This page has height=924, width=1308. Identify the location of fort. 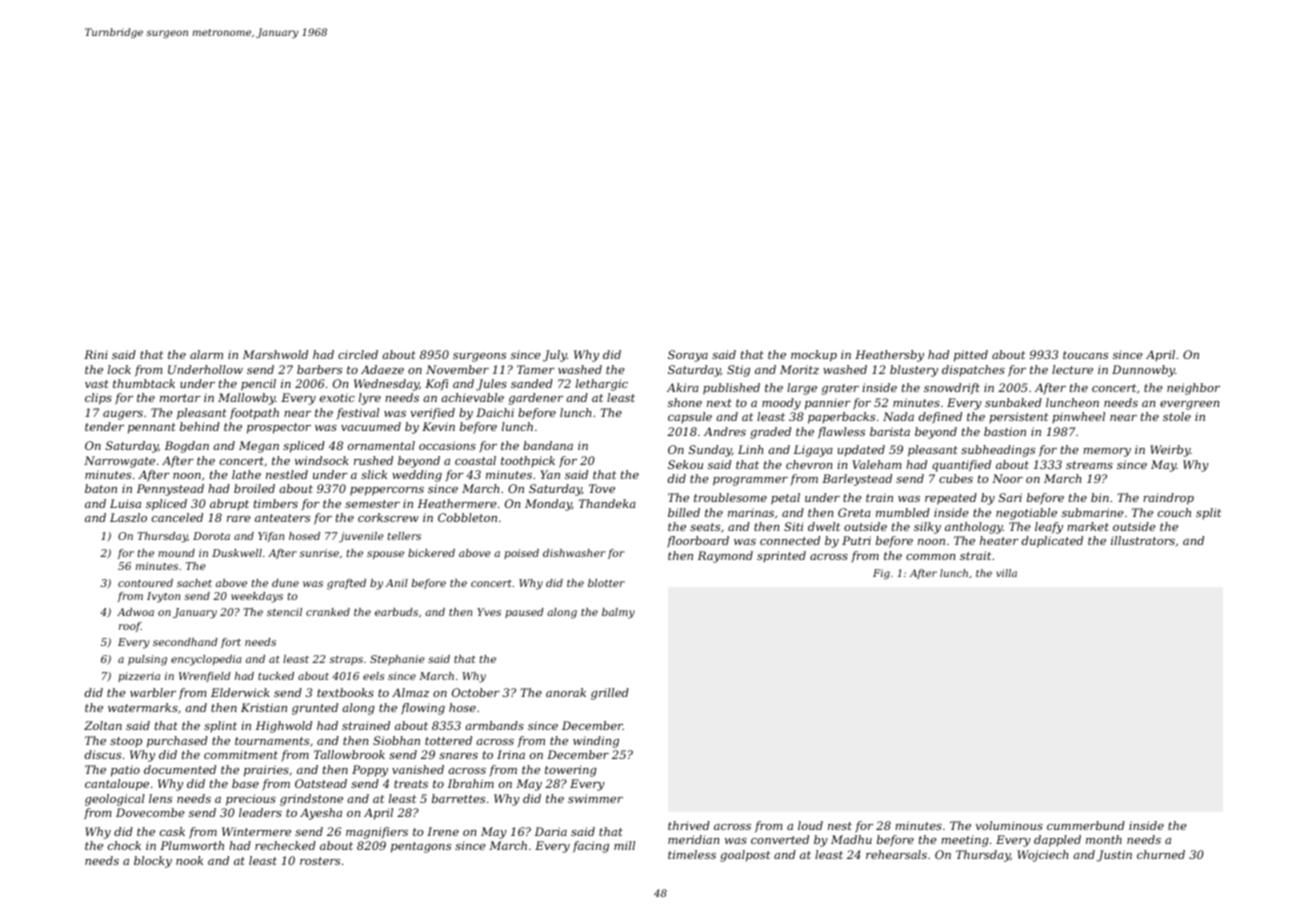
(231, 643).
